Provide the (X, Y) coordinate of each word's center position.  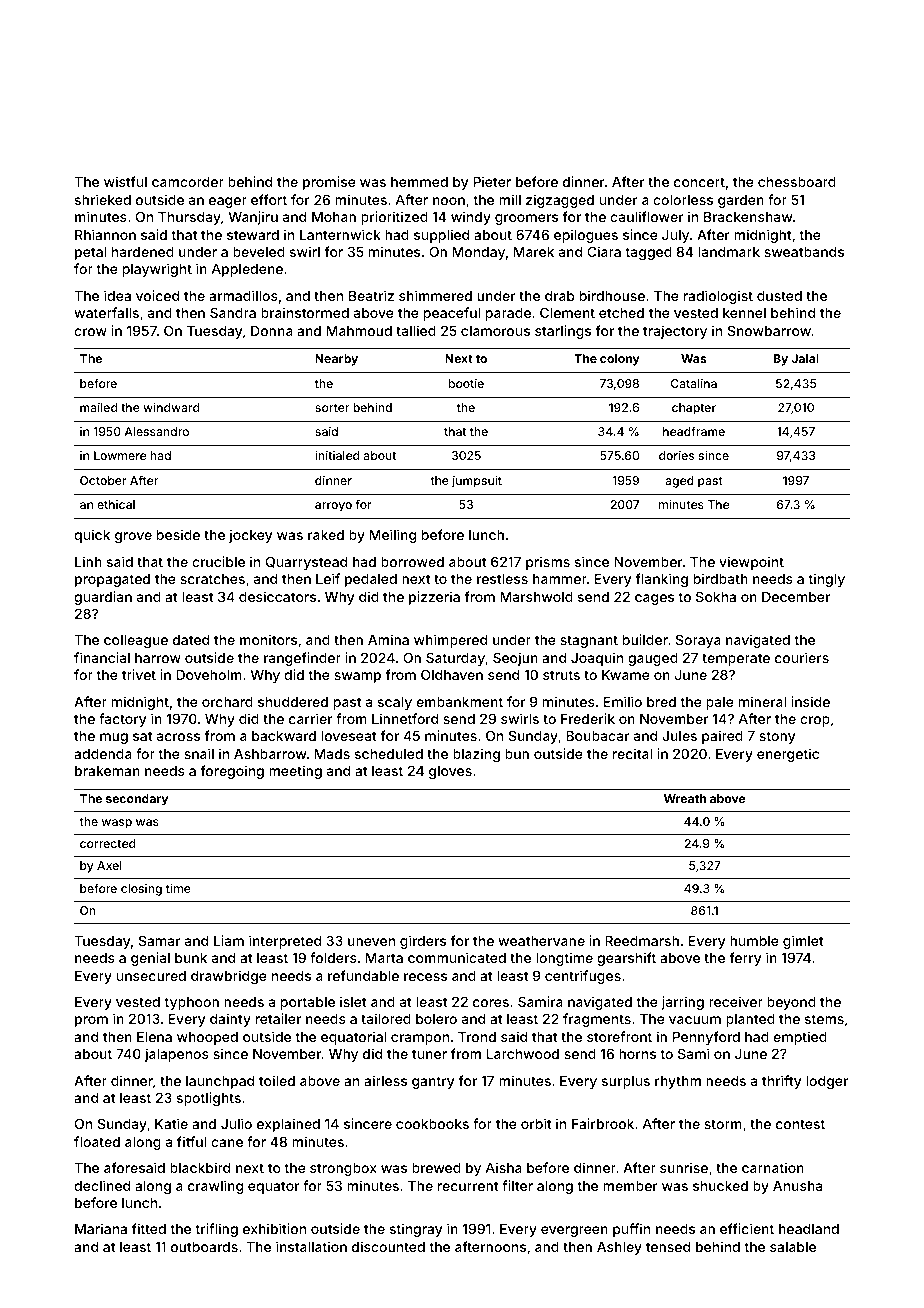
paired (722, 737)
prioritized (394, 218)
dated (191, 640)
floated (97, 1141)
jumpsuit (477, 482)
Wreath (685, 798)
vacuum (695, 1020)
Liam (229, 940)
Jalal (805, 358)
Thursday (189, 218)
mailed (98, 407)
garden (741, 201)
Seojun (515, 659)
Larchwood (523, 1054)
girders (423, 942)
